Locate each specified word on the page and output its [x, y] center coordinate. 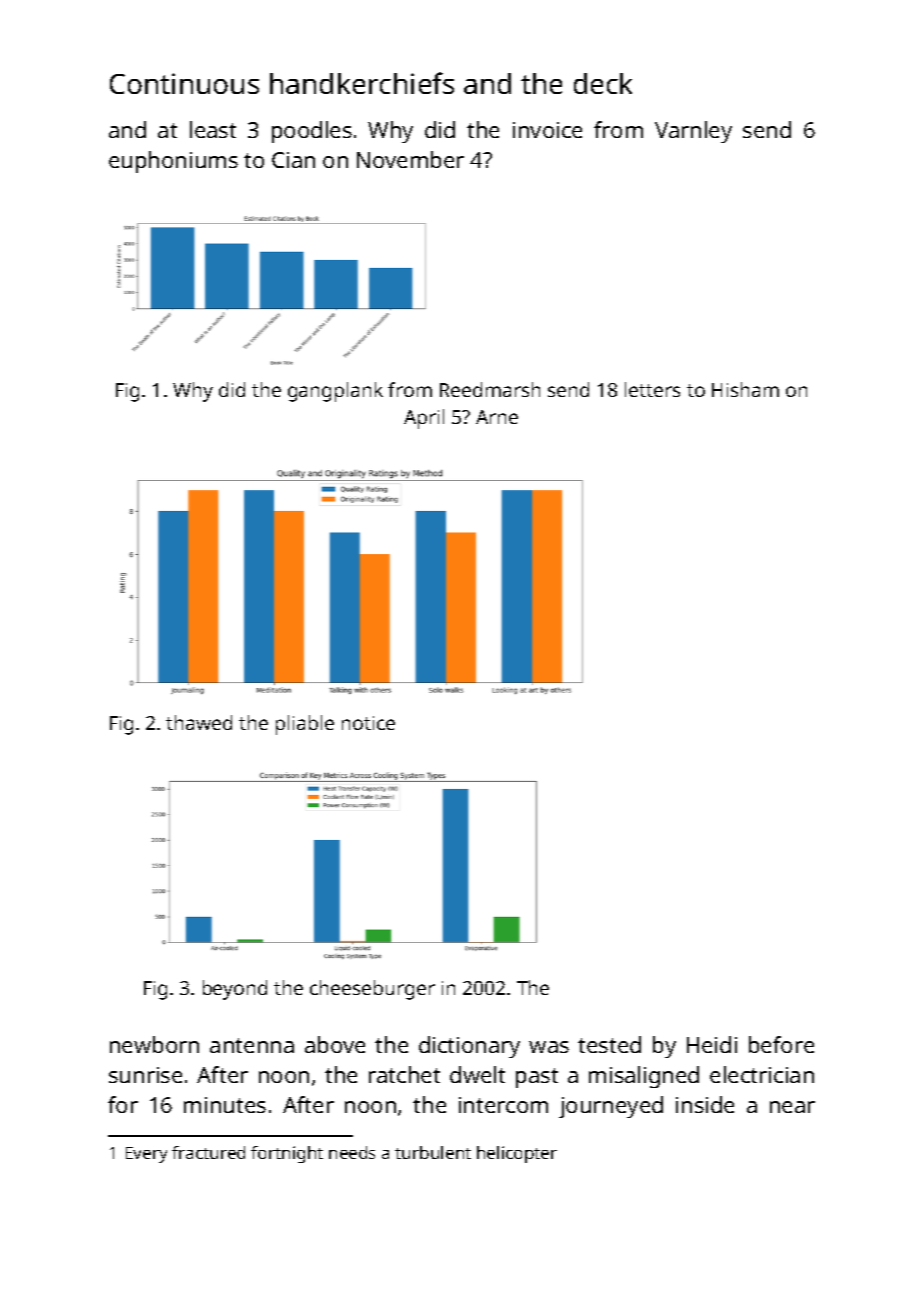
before [781, 1044]
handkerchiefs [362, 83]
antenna [252, 1045]
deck [603, 83]
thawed [199, 722]
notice [368, 723]
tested [609, 1044]
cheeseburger [372, 990]
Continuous [184, 83]
